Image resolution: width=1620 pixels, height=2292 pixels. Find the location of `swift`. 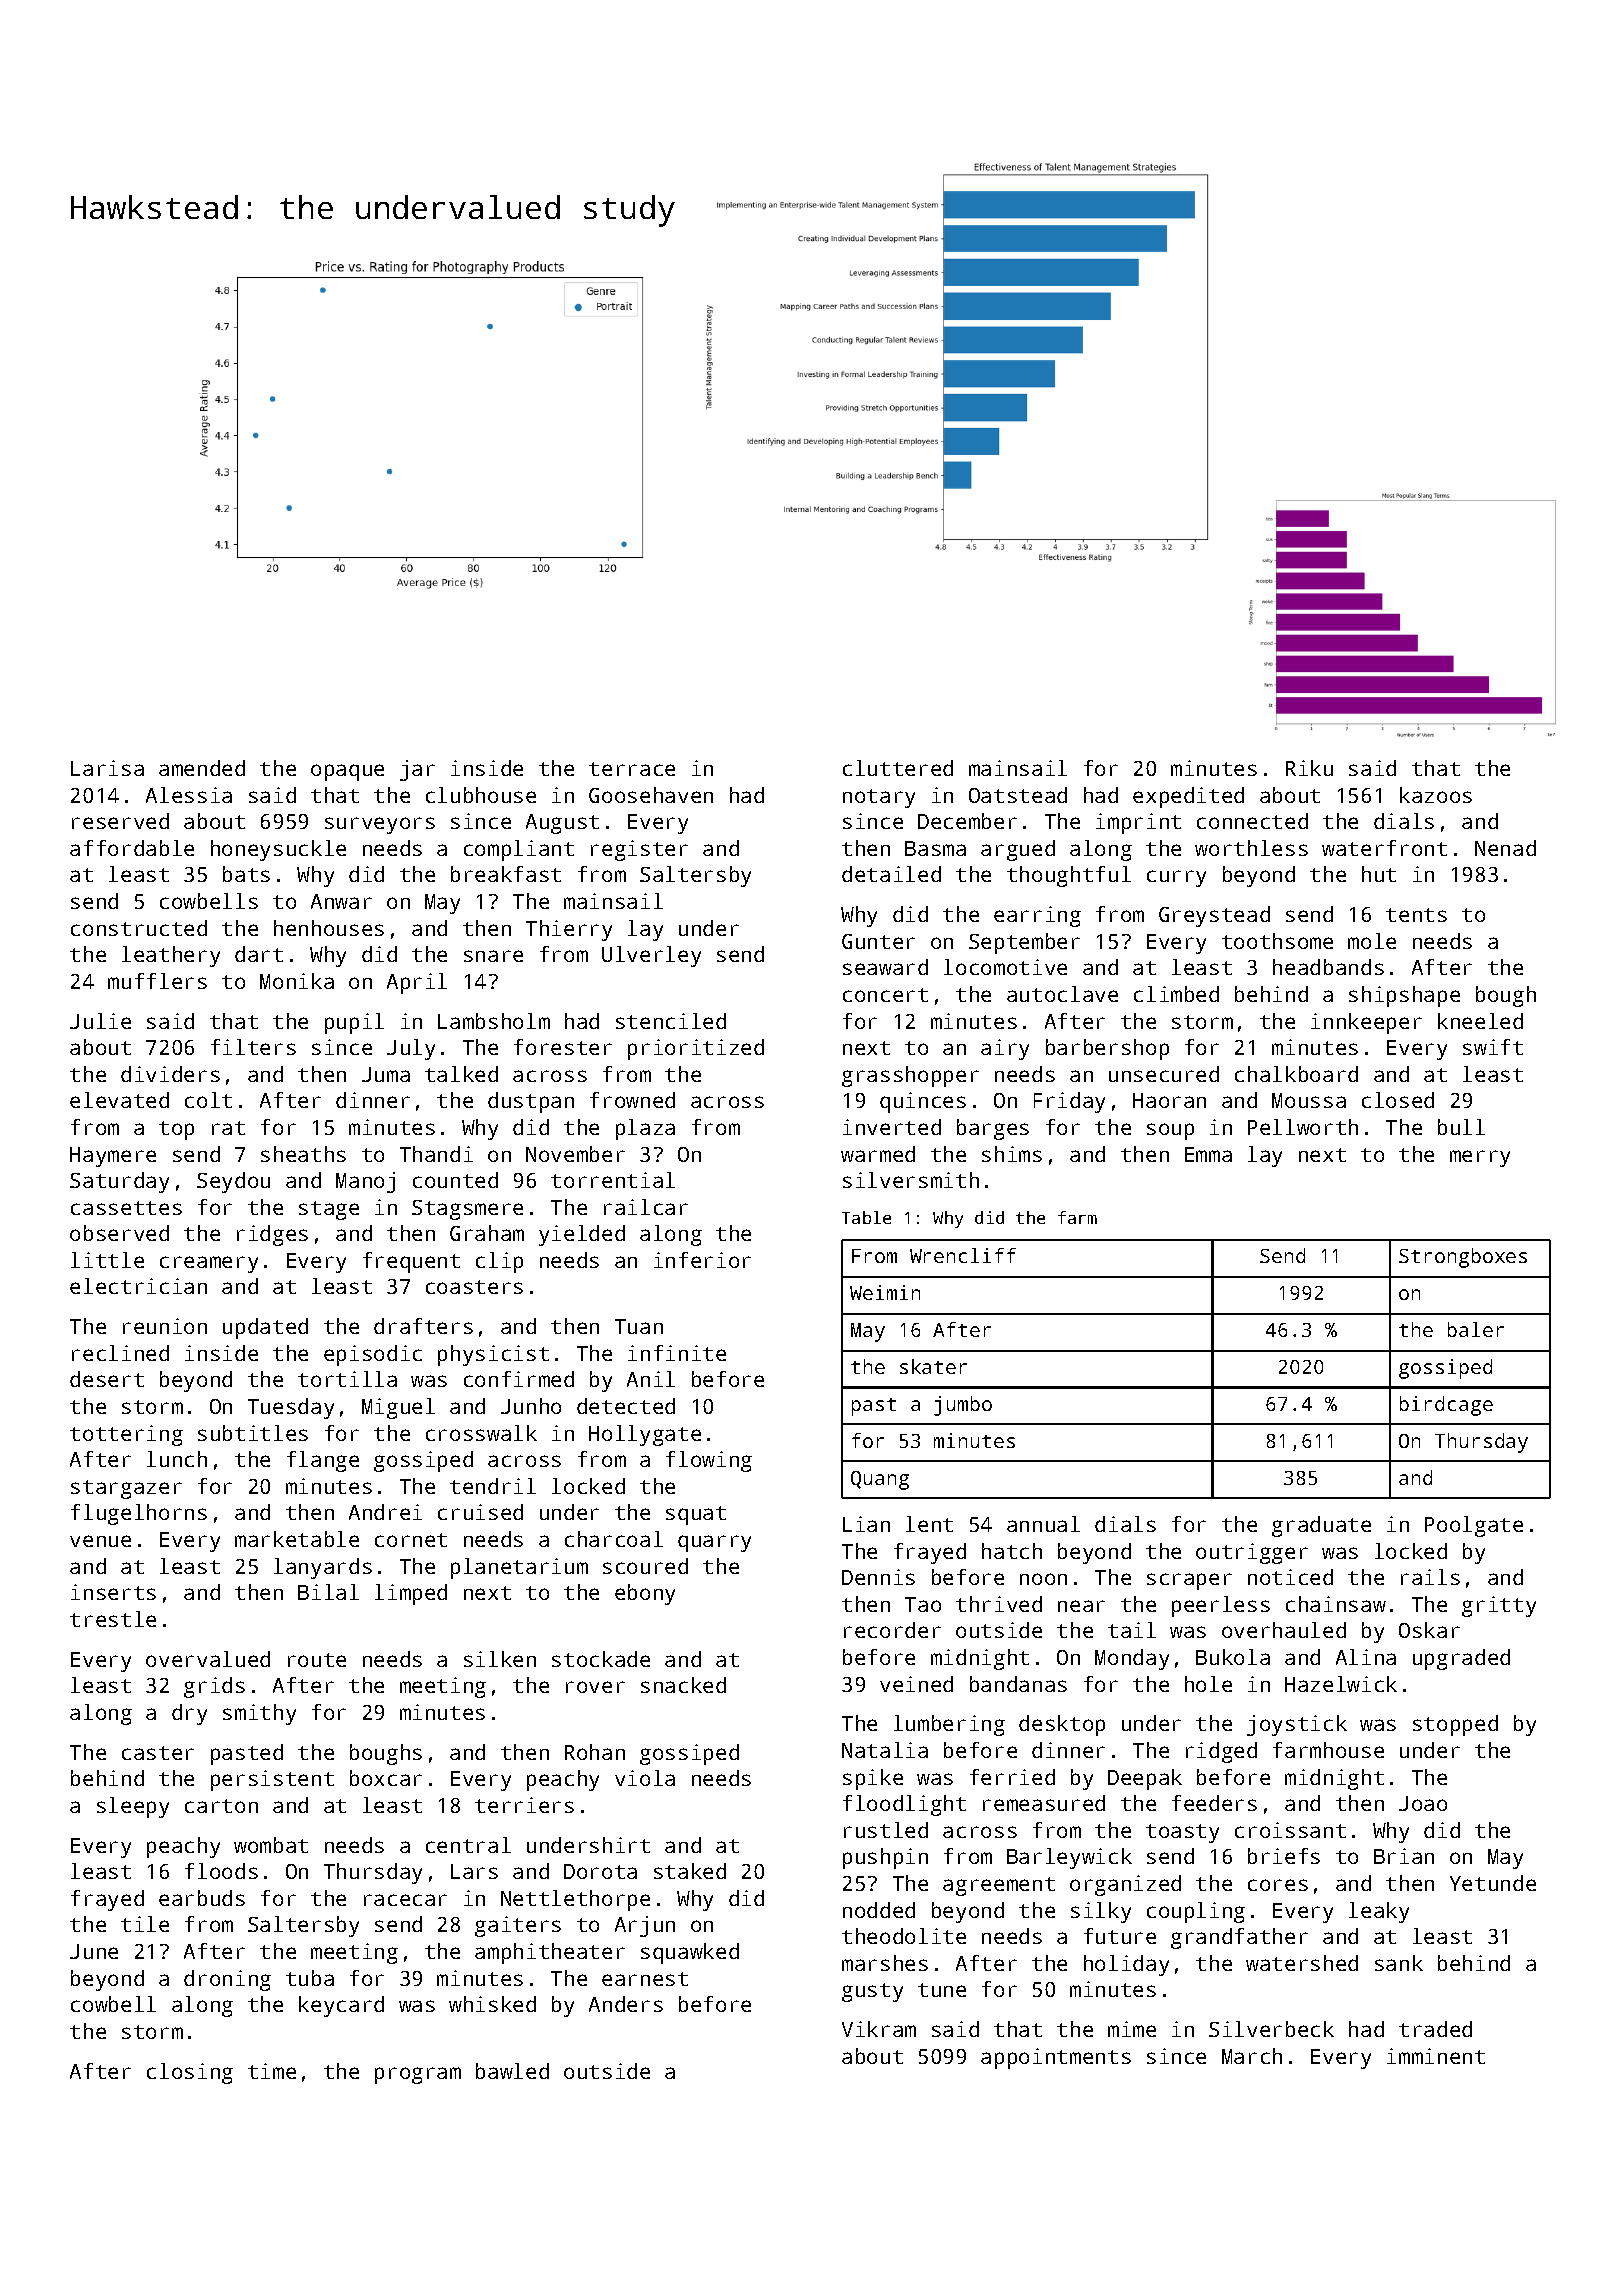

swift is located at coordinates (1493, 1047).
